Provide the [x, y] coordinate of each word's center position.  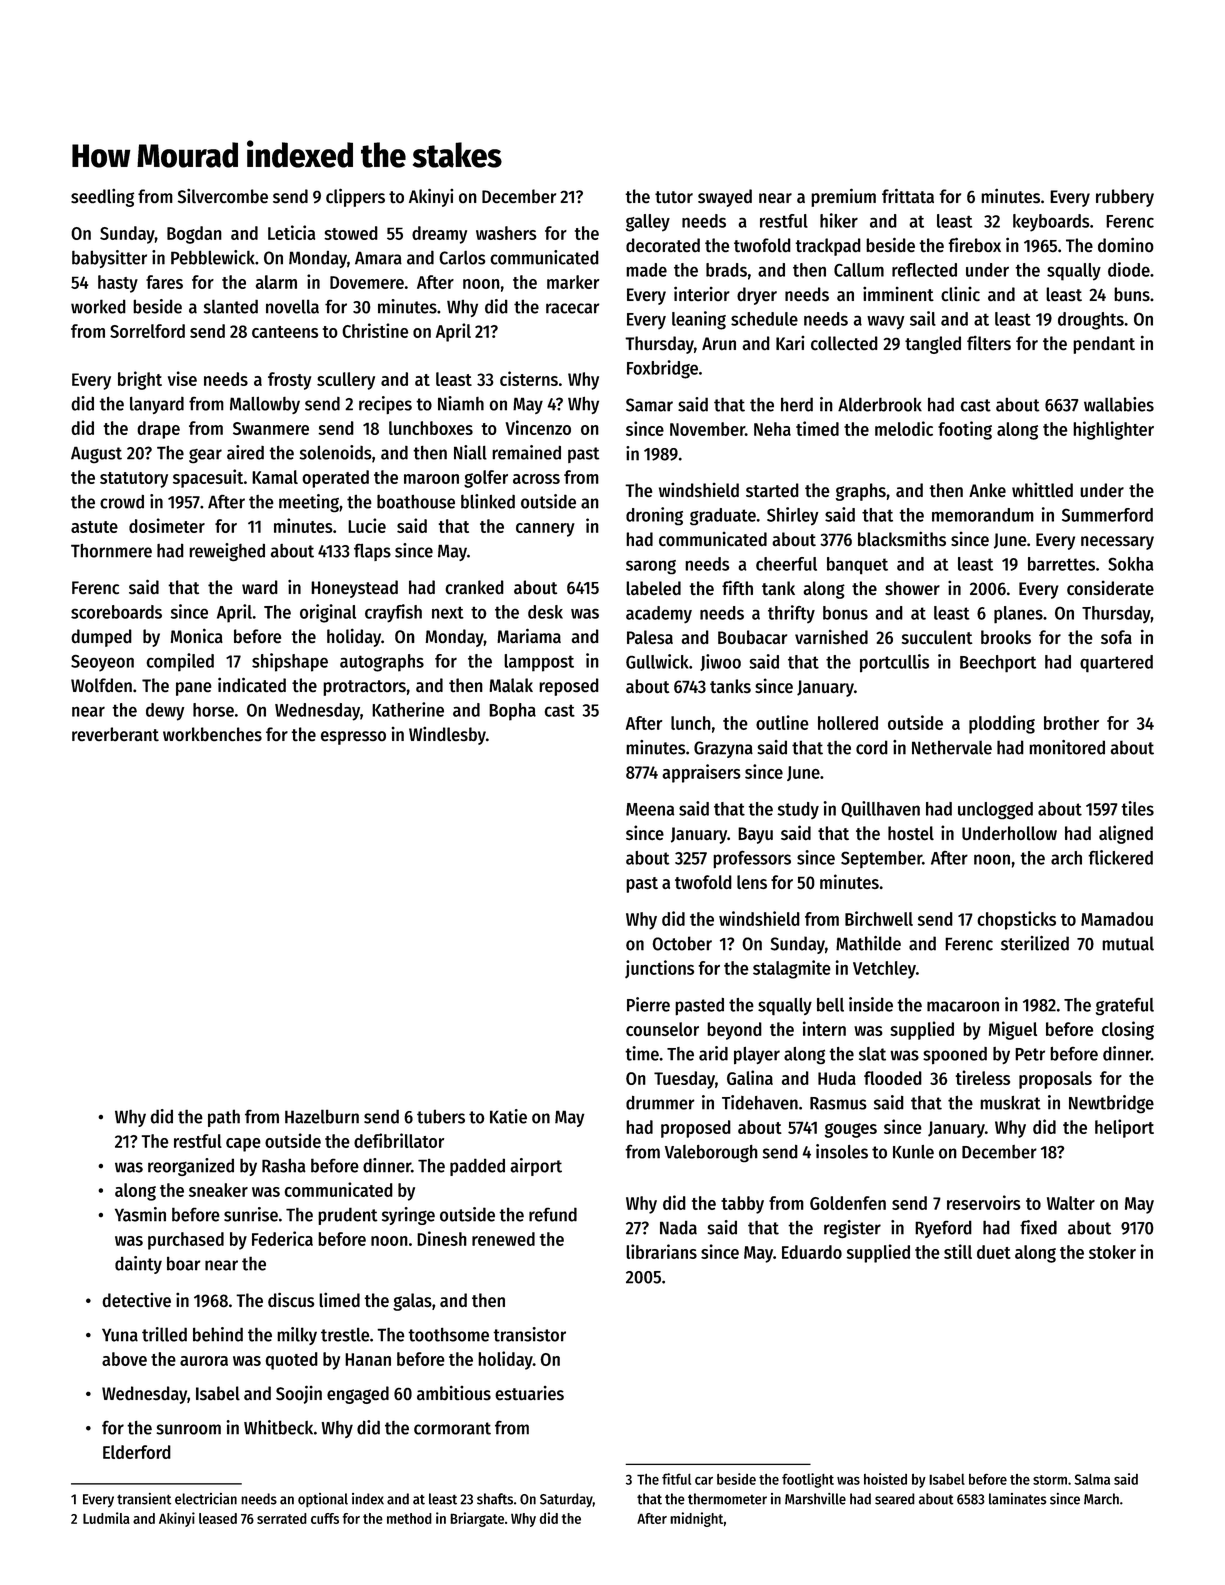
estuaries [529, 1393]
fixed [1038, 1227]
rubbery [1125, 198]
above [124, 1359]
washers [506, 233]
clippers [355, 197]
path [224, 1118]
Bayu [755, 835]
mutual [1128, 943]
